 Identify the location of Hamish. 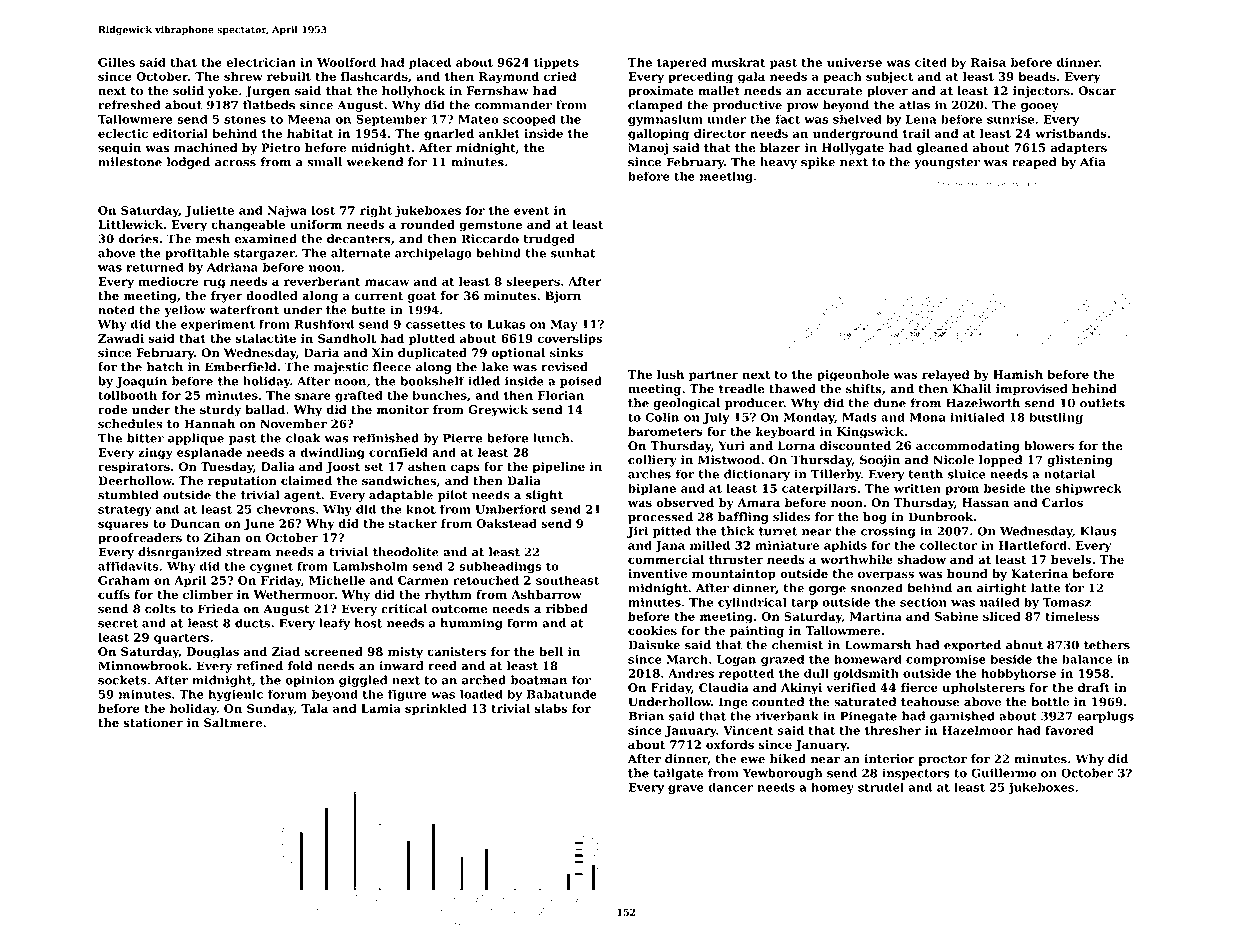
(1018, 374).
